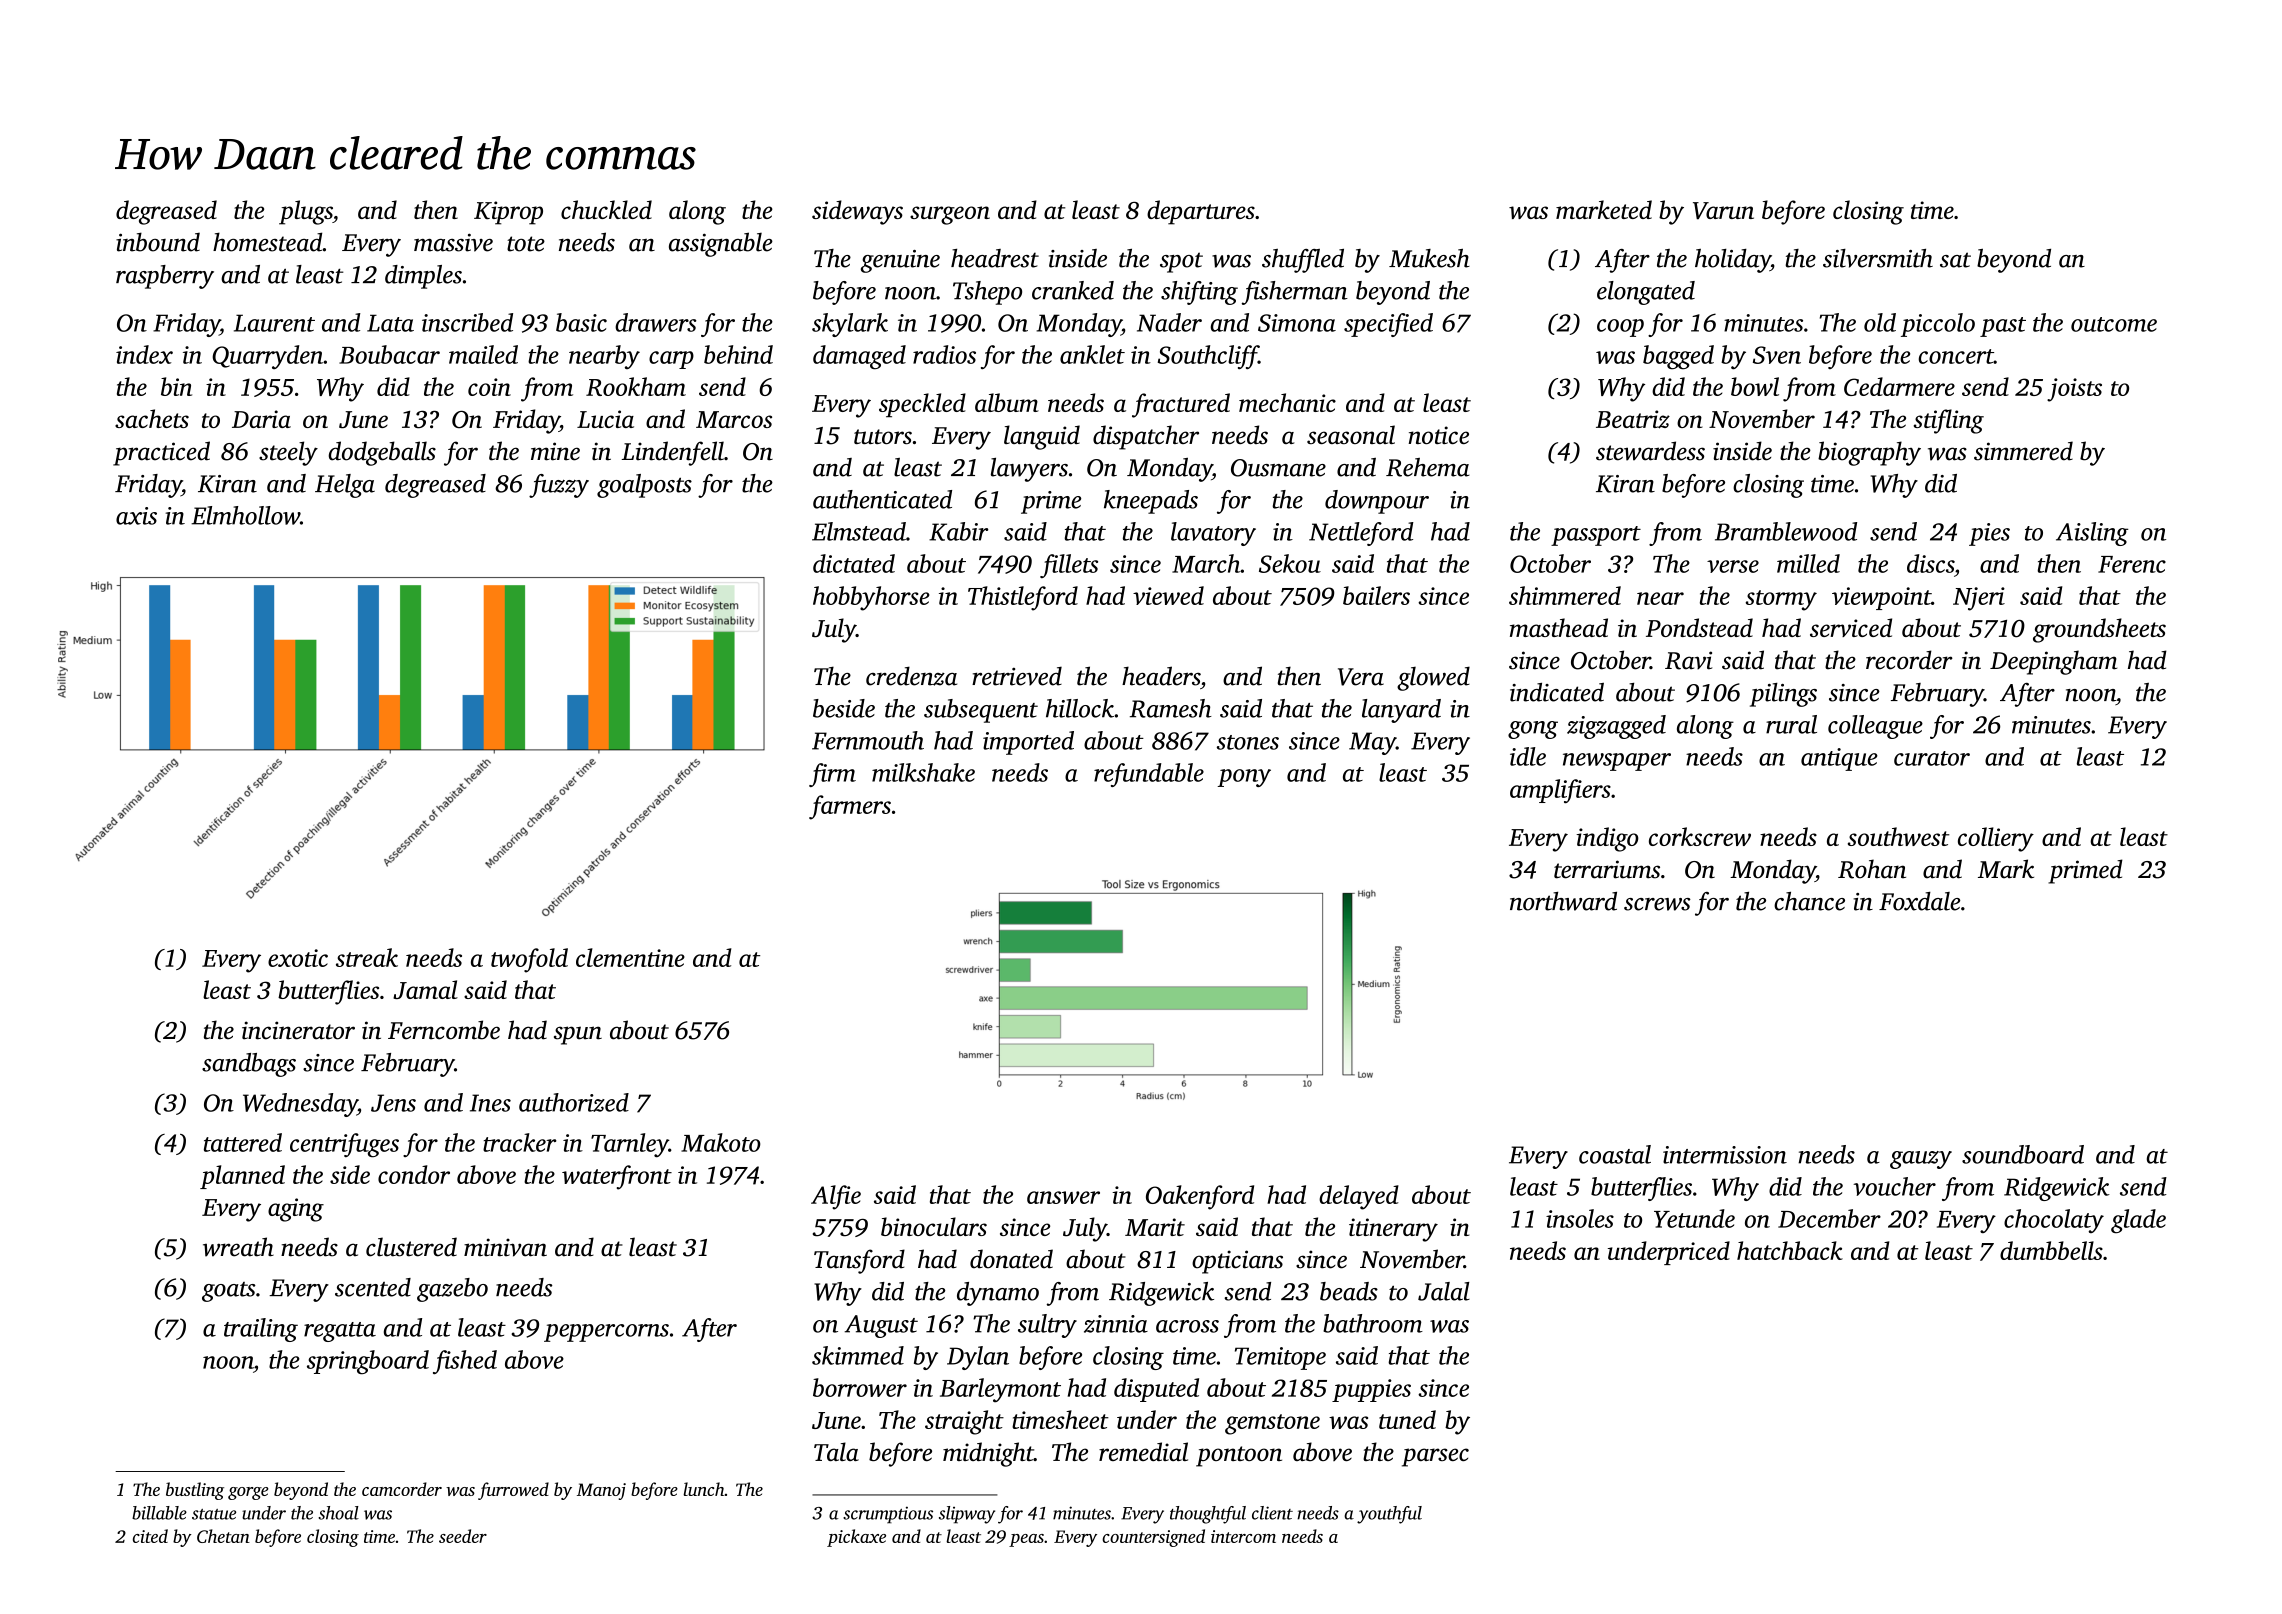  What do you see at coordinates (1723, 211) in the image?
I see `Varun` at bounding box center [1723, 211].
